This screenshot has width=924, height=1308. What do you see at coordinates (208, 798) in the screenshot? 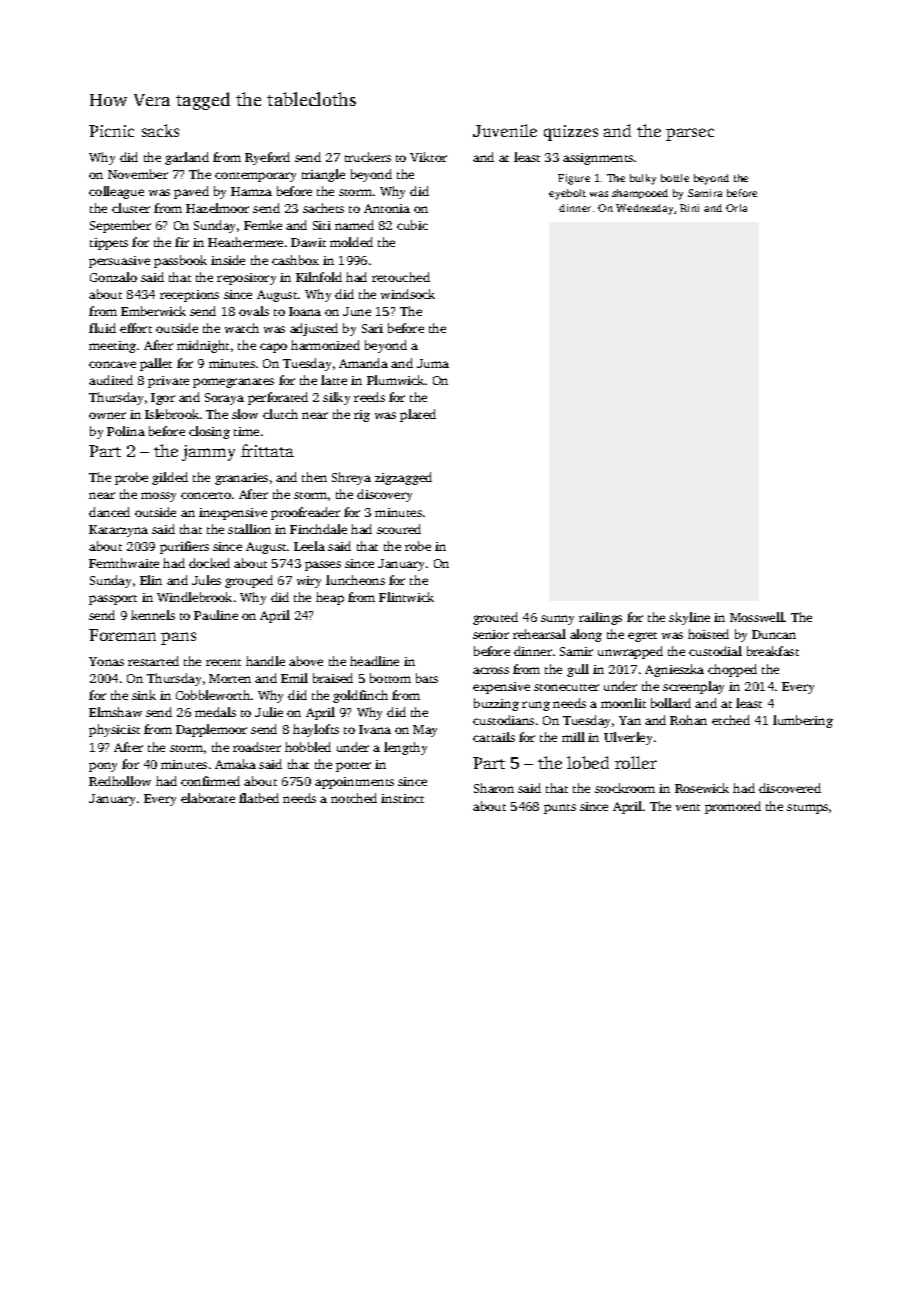
I see `elaborate` at bounding box center [208, 798].
